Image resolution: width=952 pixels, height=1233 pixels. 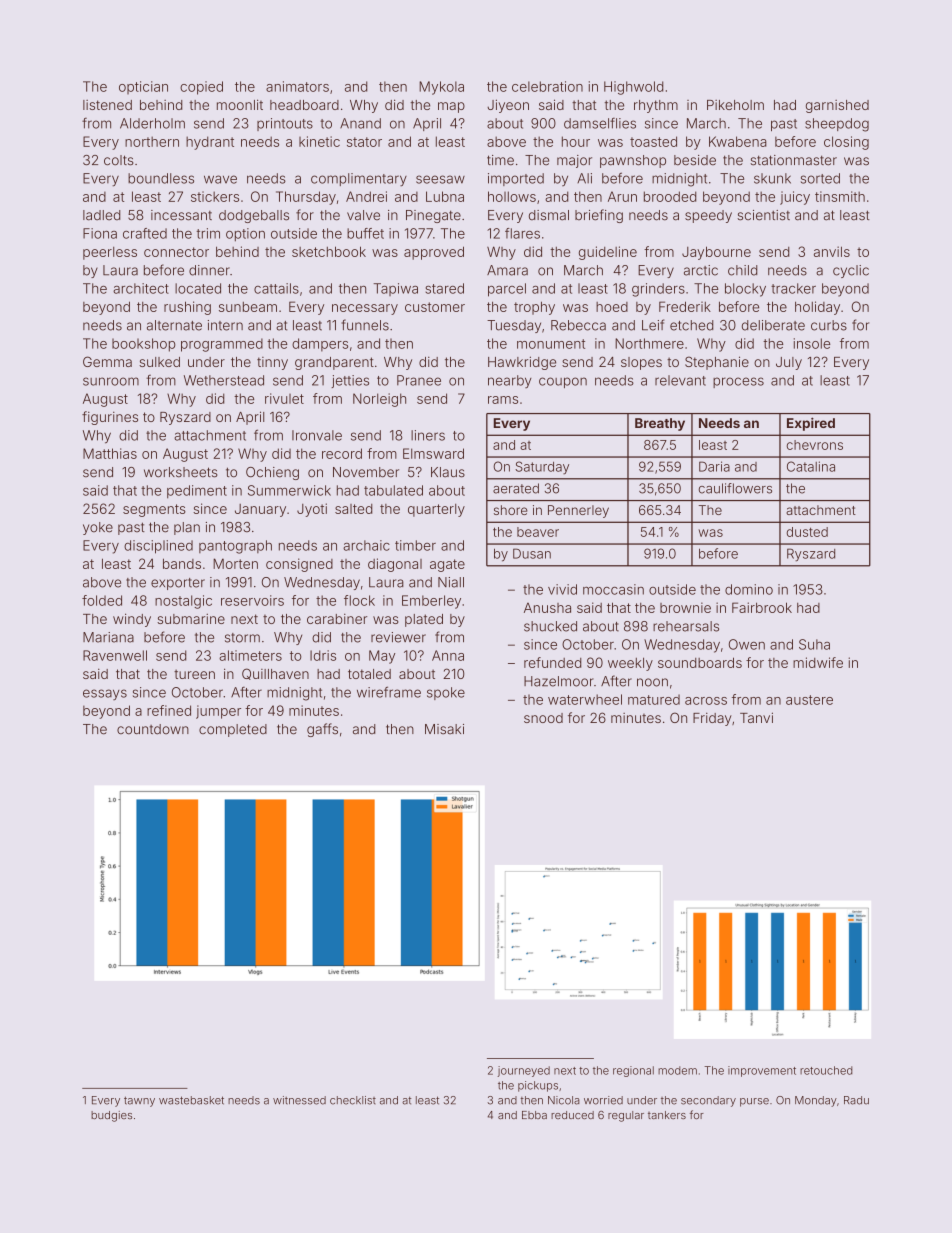 What do you see at coordinates (424, 620) in the image?
I see `plated` at bounding box center [424, 620].
